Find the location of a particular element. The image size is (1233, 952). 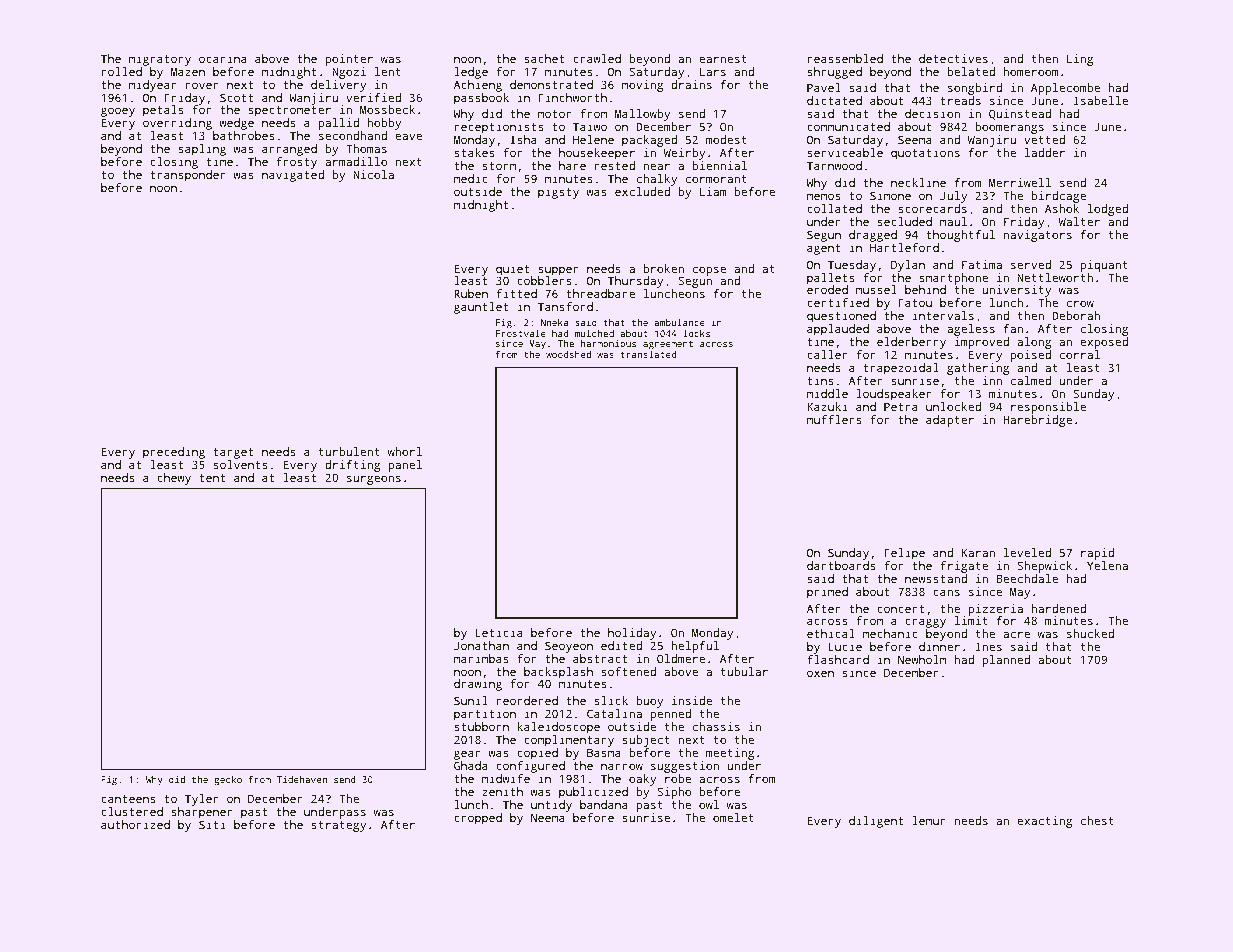

Oldmere is located at coordinates (681, 658).
